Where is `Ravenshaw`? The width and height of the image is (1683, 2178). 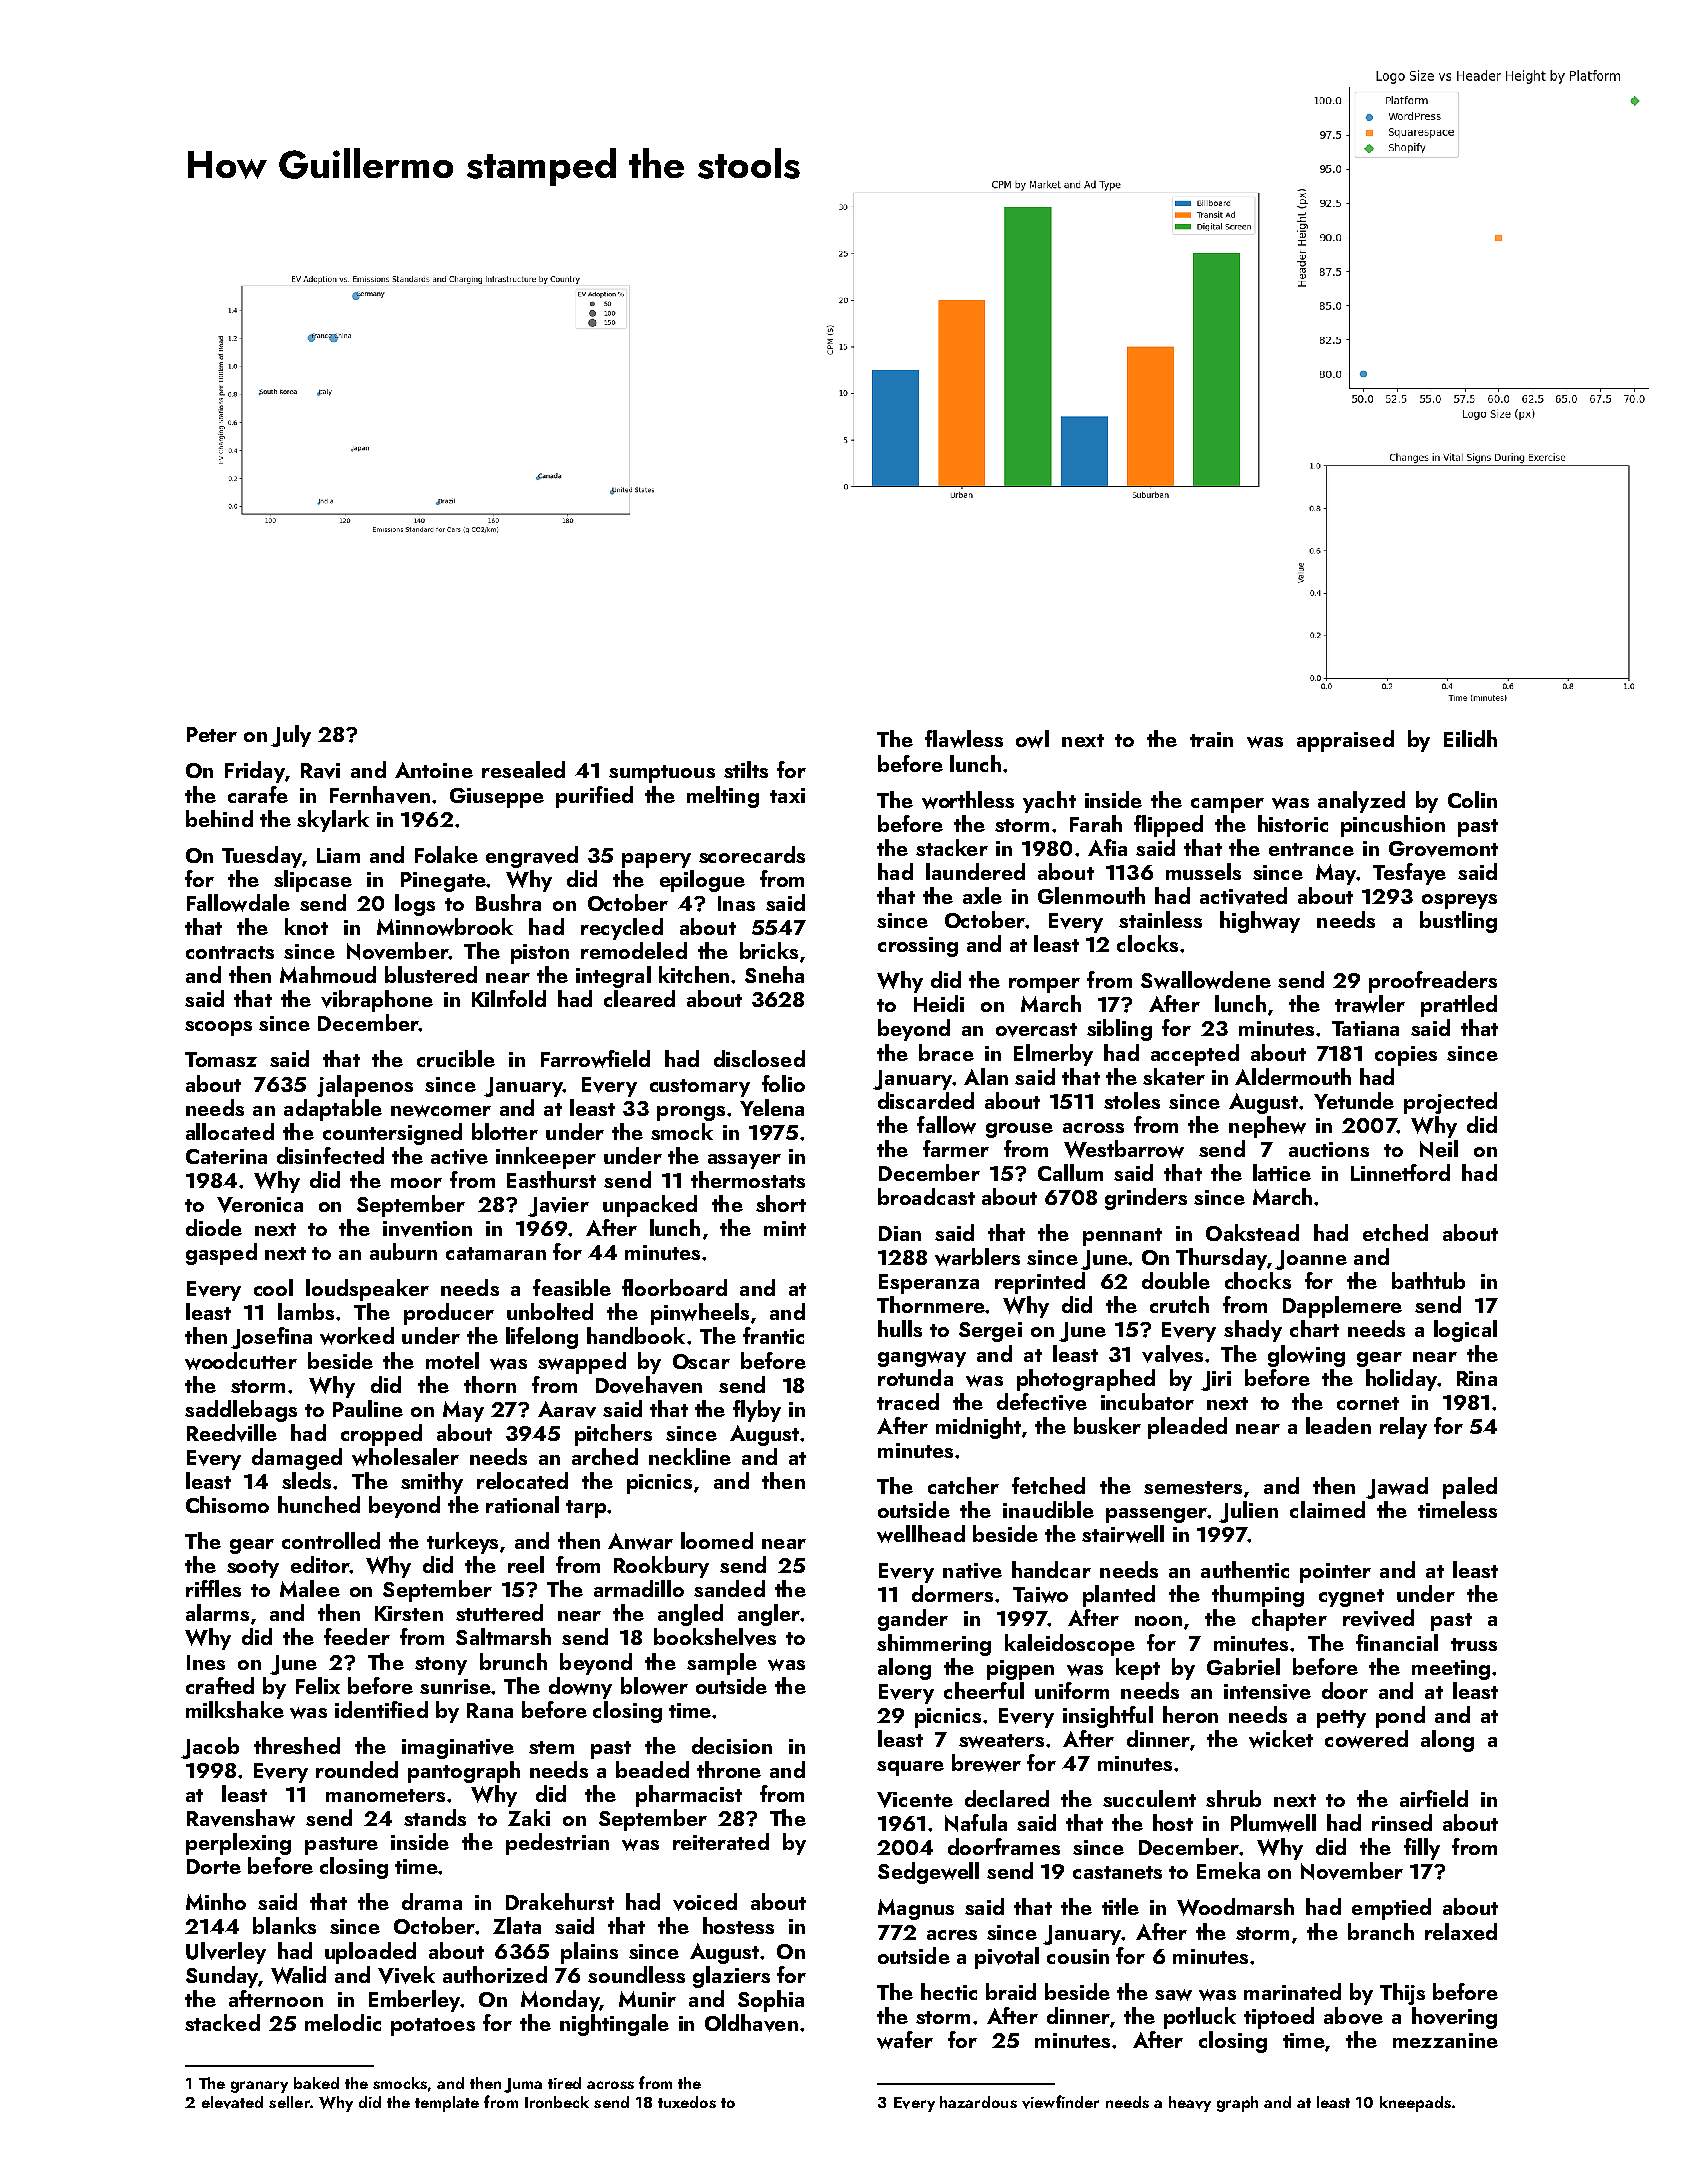 Ravenshaw is located at coordinates (241, 1818).
